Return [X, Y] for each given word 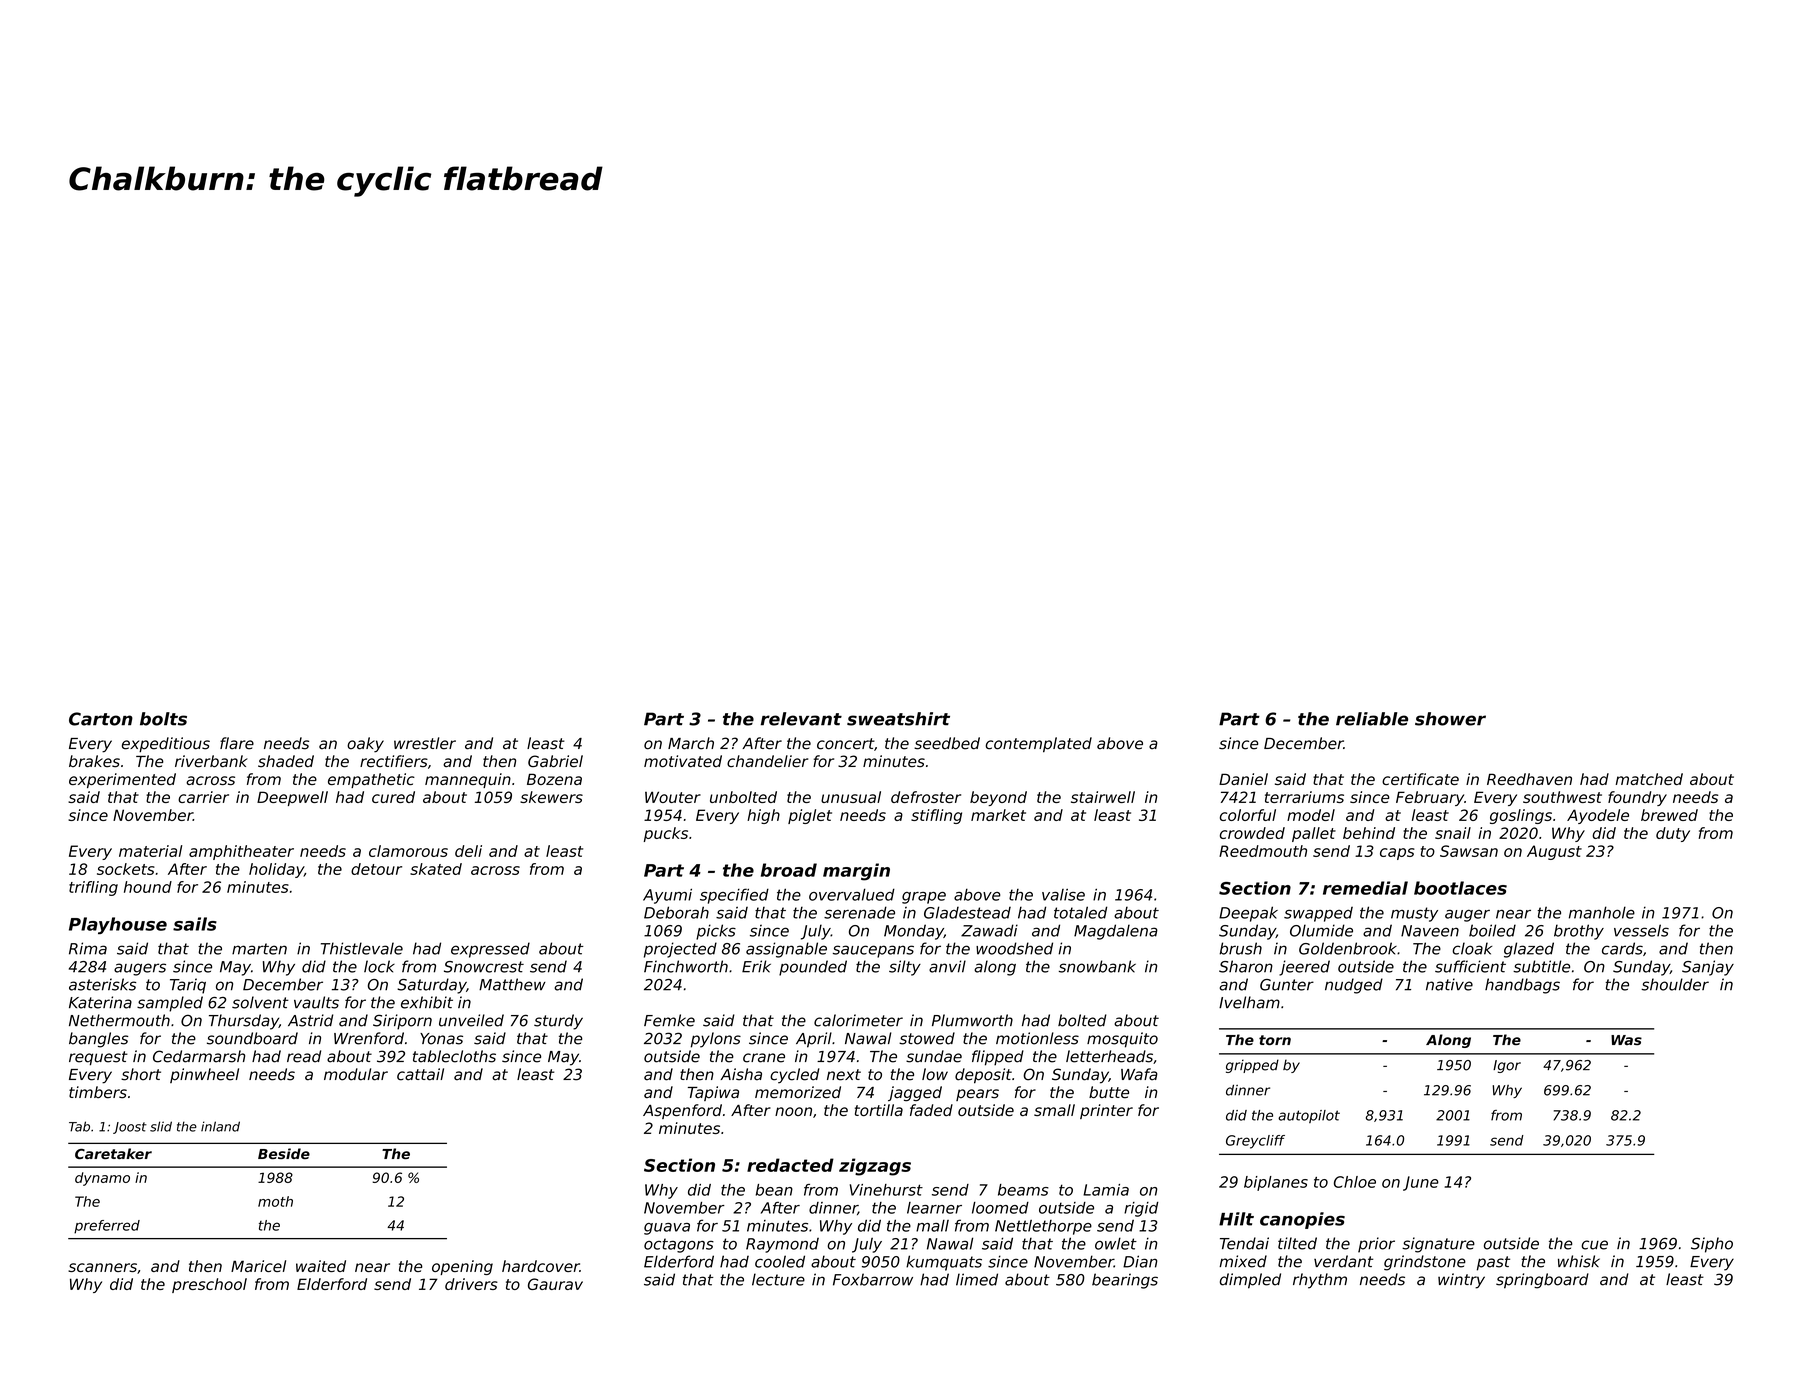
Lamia [1106, 1190]
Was [1626, 1040]
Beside [284, 1153]
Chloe [1355, 1182]
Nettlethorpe [1043, 1227]
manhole [1602, 912]
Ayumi [667, 896]
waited [321, 1266]
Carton [101, 719]
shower [1450, 719]
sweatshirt [898, 719]
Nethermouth [119, 1020]
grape [924, 898]
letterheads [1109, 1056]
